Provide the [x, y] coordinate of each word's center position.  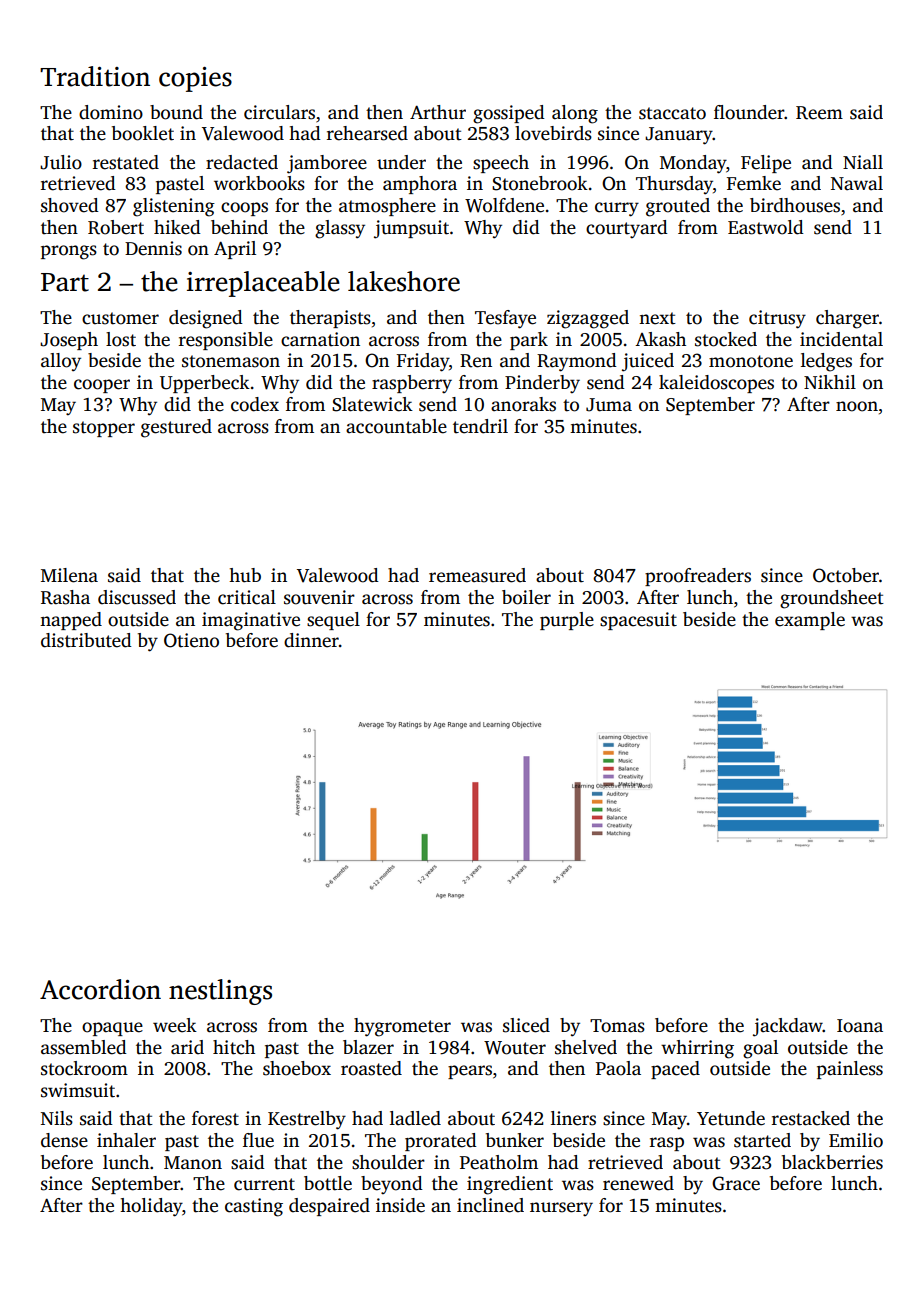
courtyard [627, 229]
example [810, 621]
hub [245, 575]
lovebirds [553, 133]
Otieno [191, 640]
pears [470, 1072]
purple [567, 621]
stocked [726, 339]
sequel [333, 621]
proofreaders [698, 577]
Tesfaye [505, 319]
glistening [174, 207]
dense [64, 1140]
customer [120, 318]
